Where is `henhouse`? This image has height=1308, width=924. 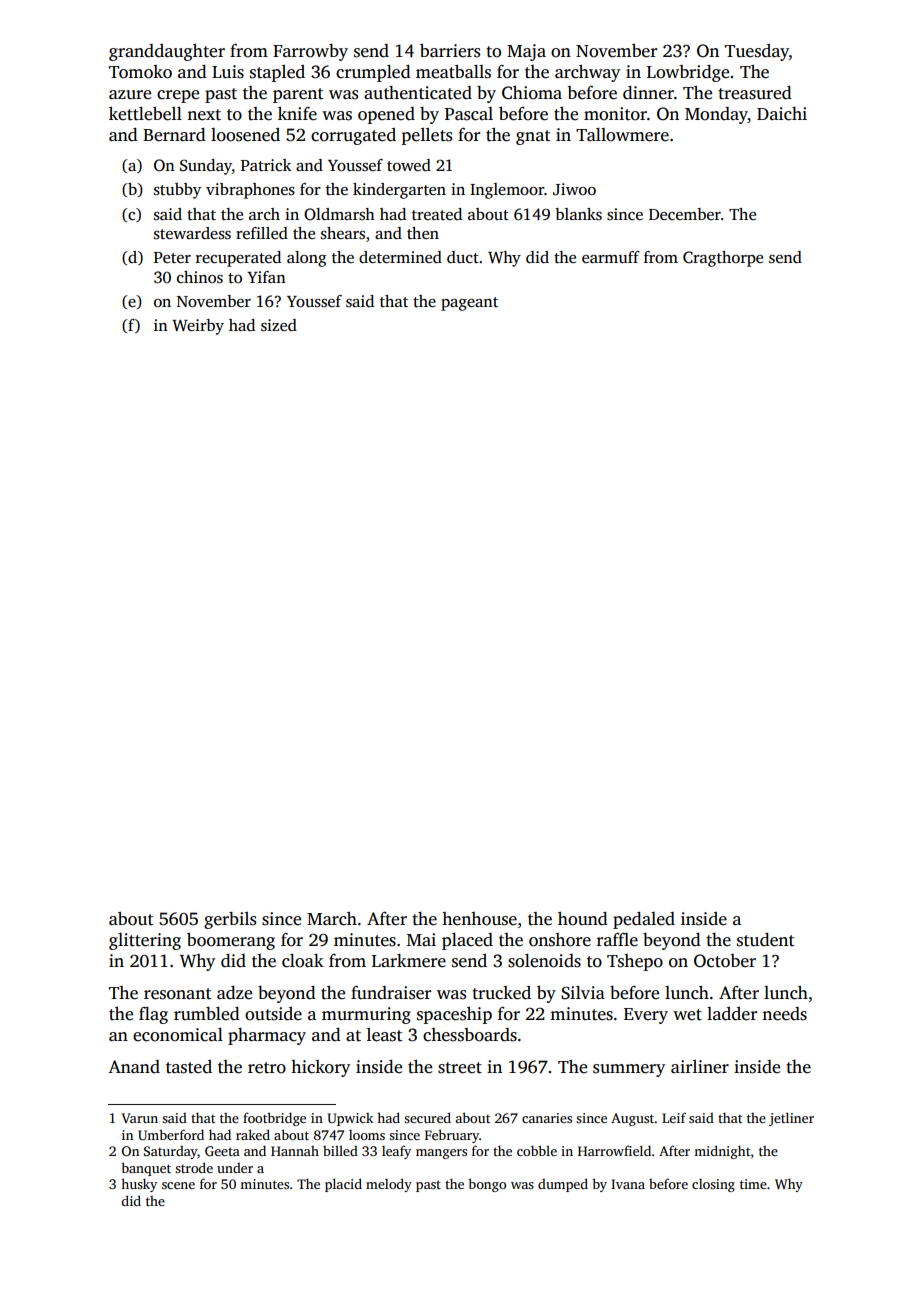
henhouse is located at coordinates (479, 919).
